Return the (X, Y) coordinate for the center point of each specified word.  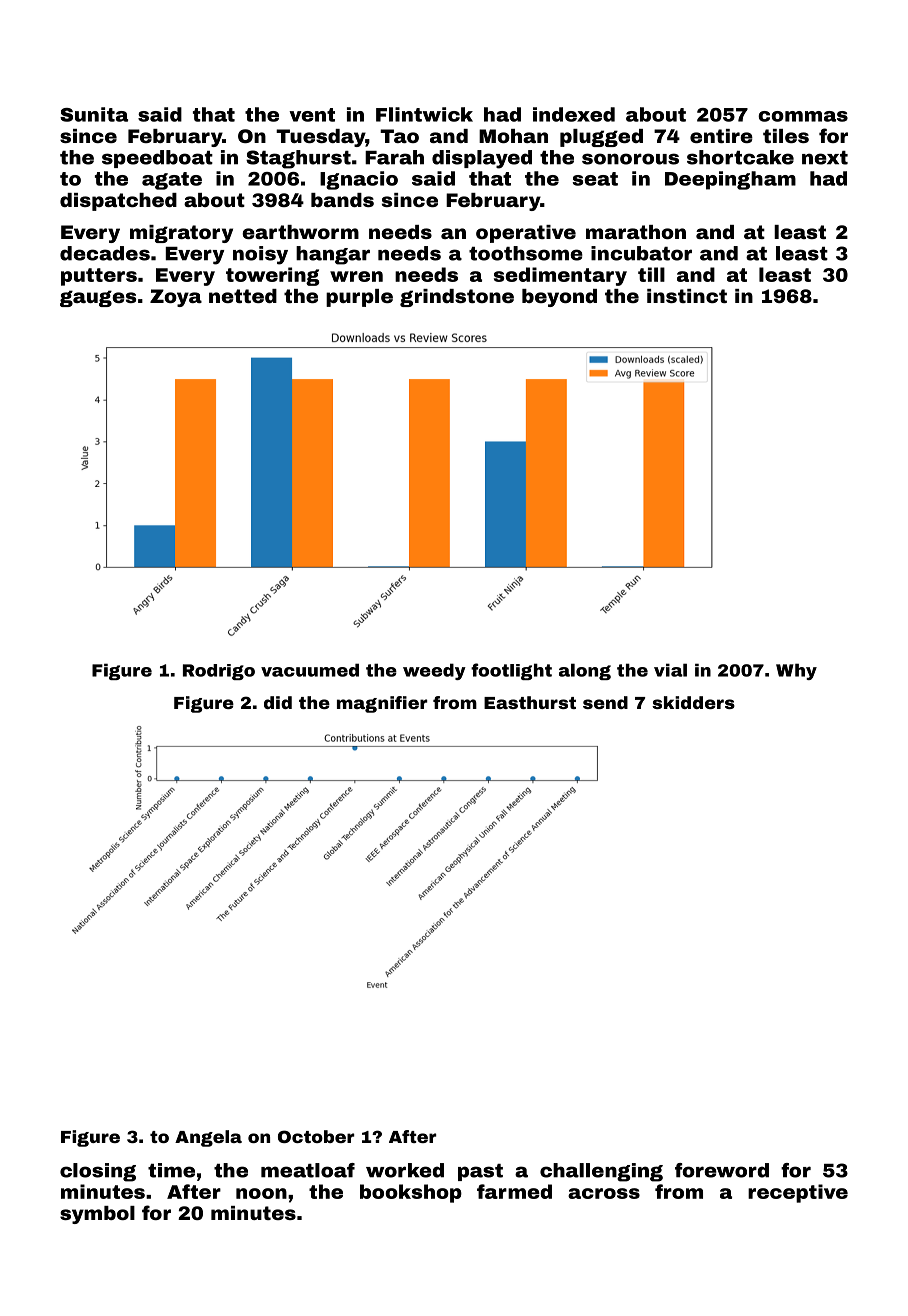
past (480, 1172)
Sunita (94, 114)
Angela (208, 1138)
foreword (722, 1170)
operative (526, 234)
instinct (687, 296)
